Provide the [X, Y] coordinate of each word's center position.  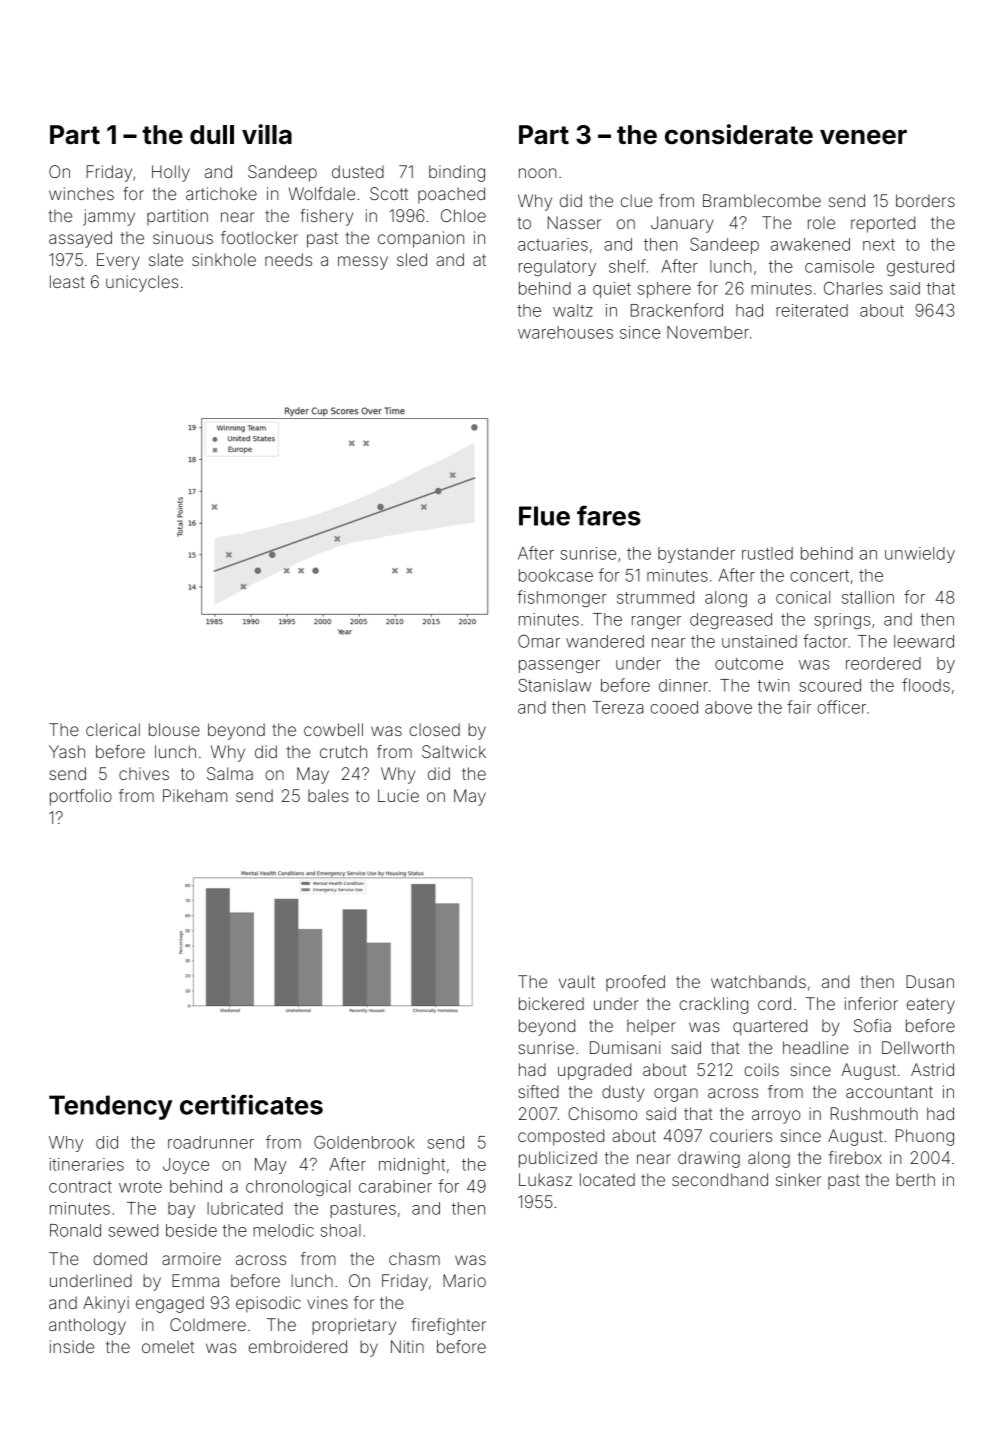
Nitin [407, 1346]
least [67, 281]
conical [803, 597]
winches [81, 193]
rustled [767, 553]
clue [636, 200]
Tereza [618, 707]
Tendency [110, 1107]
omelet [168, 1346]
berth [915, 1179]
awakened [810, 244]
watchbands [758, 981]
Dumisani [625, 1047]
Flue [544, 516]
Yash [67, 751]
